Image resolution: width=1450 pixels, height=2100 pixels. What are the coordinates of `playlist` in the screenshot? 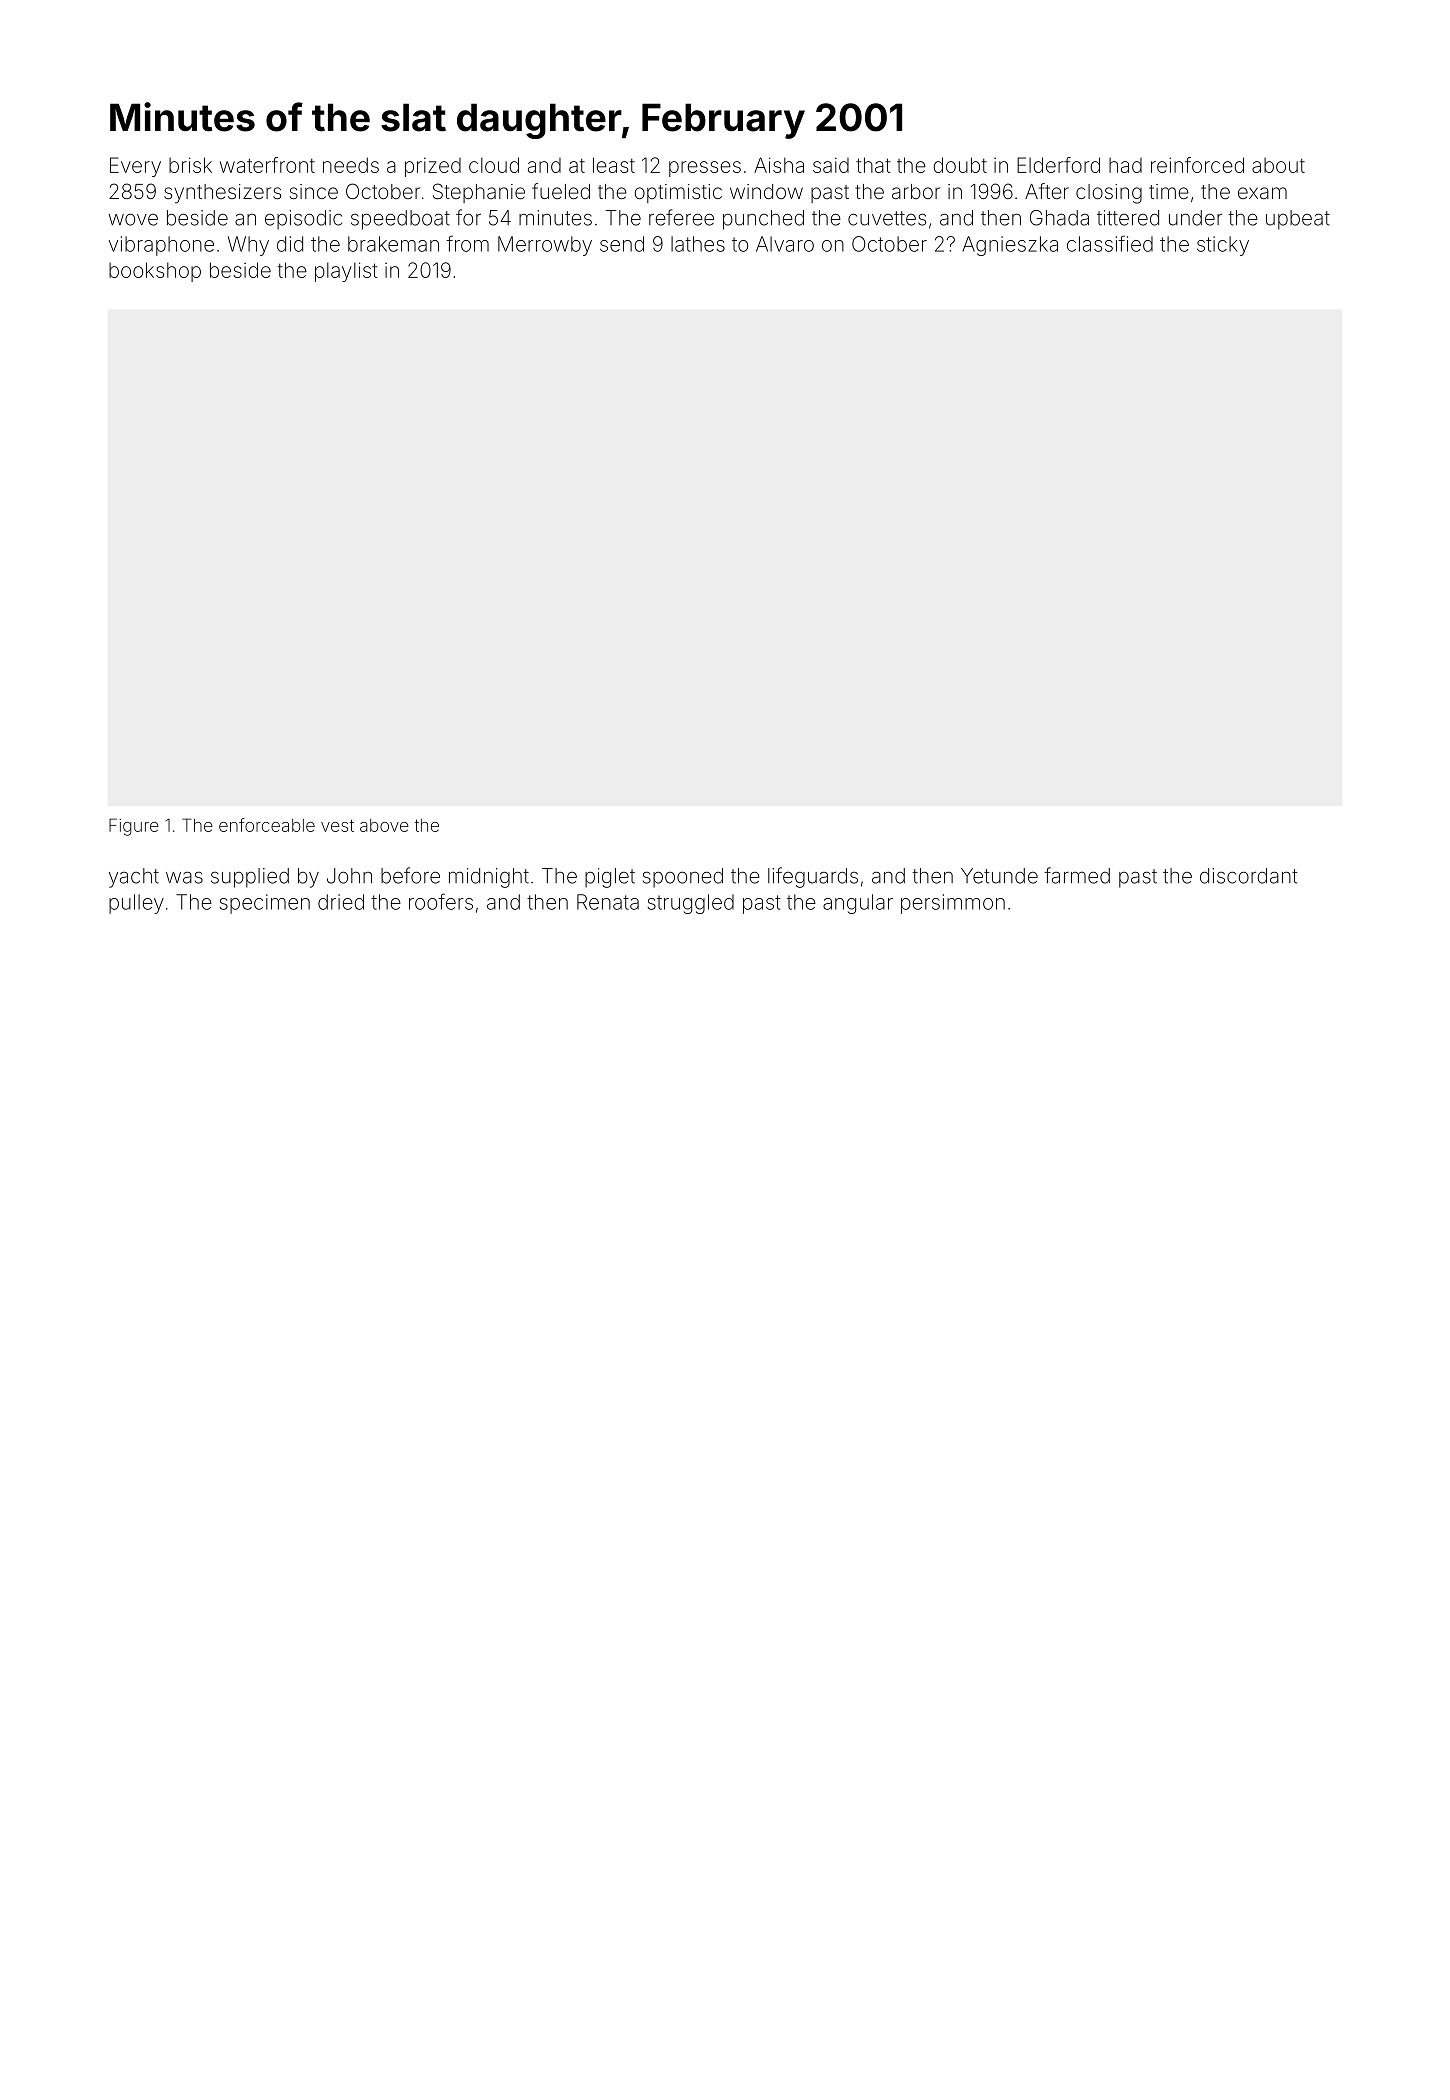 It's located at (346, 272).
